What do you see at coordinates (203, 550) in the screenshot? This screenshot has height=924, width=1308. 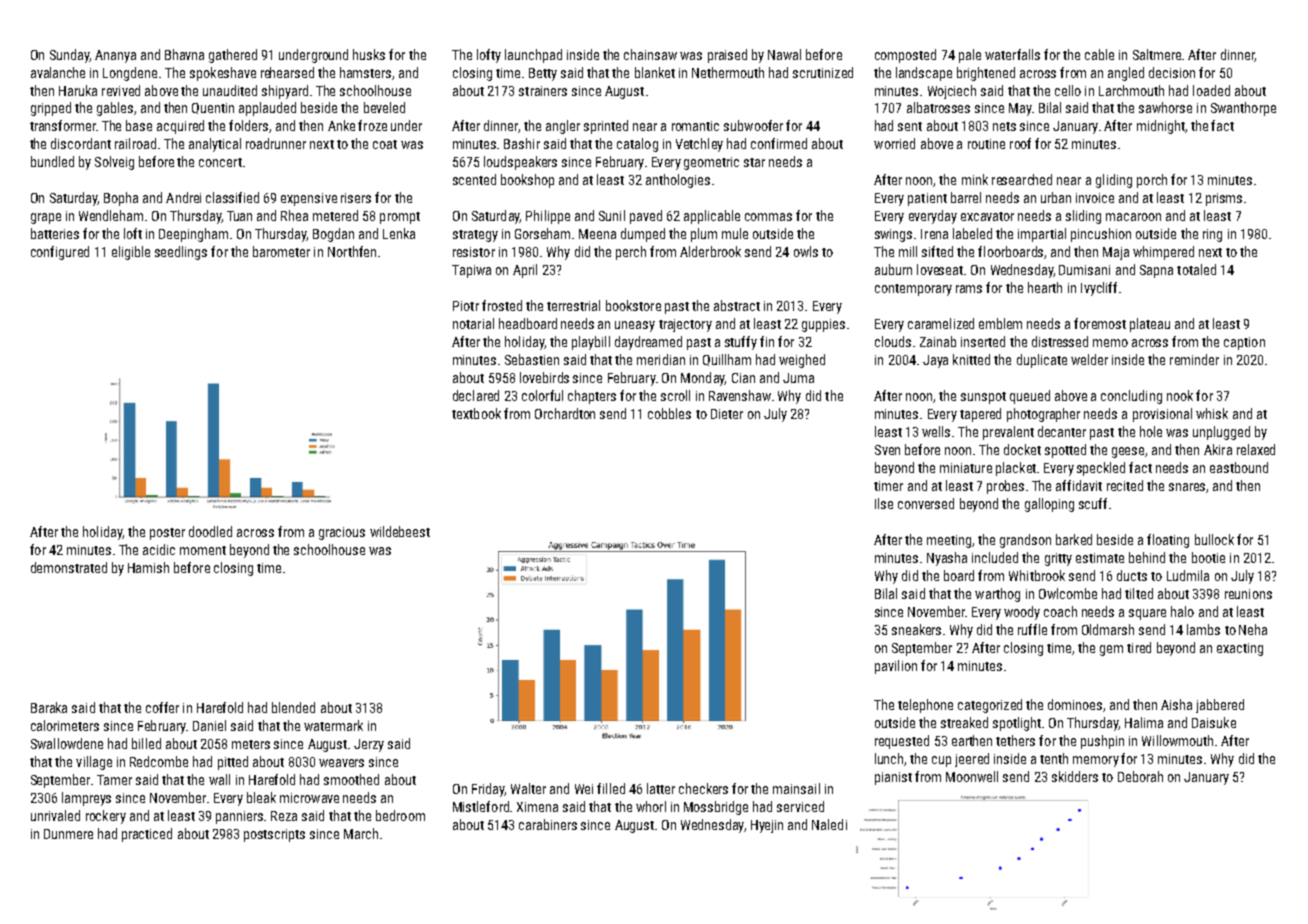 I see `moment` at bounding box center [203, 550].
